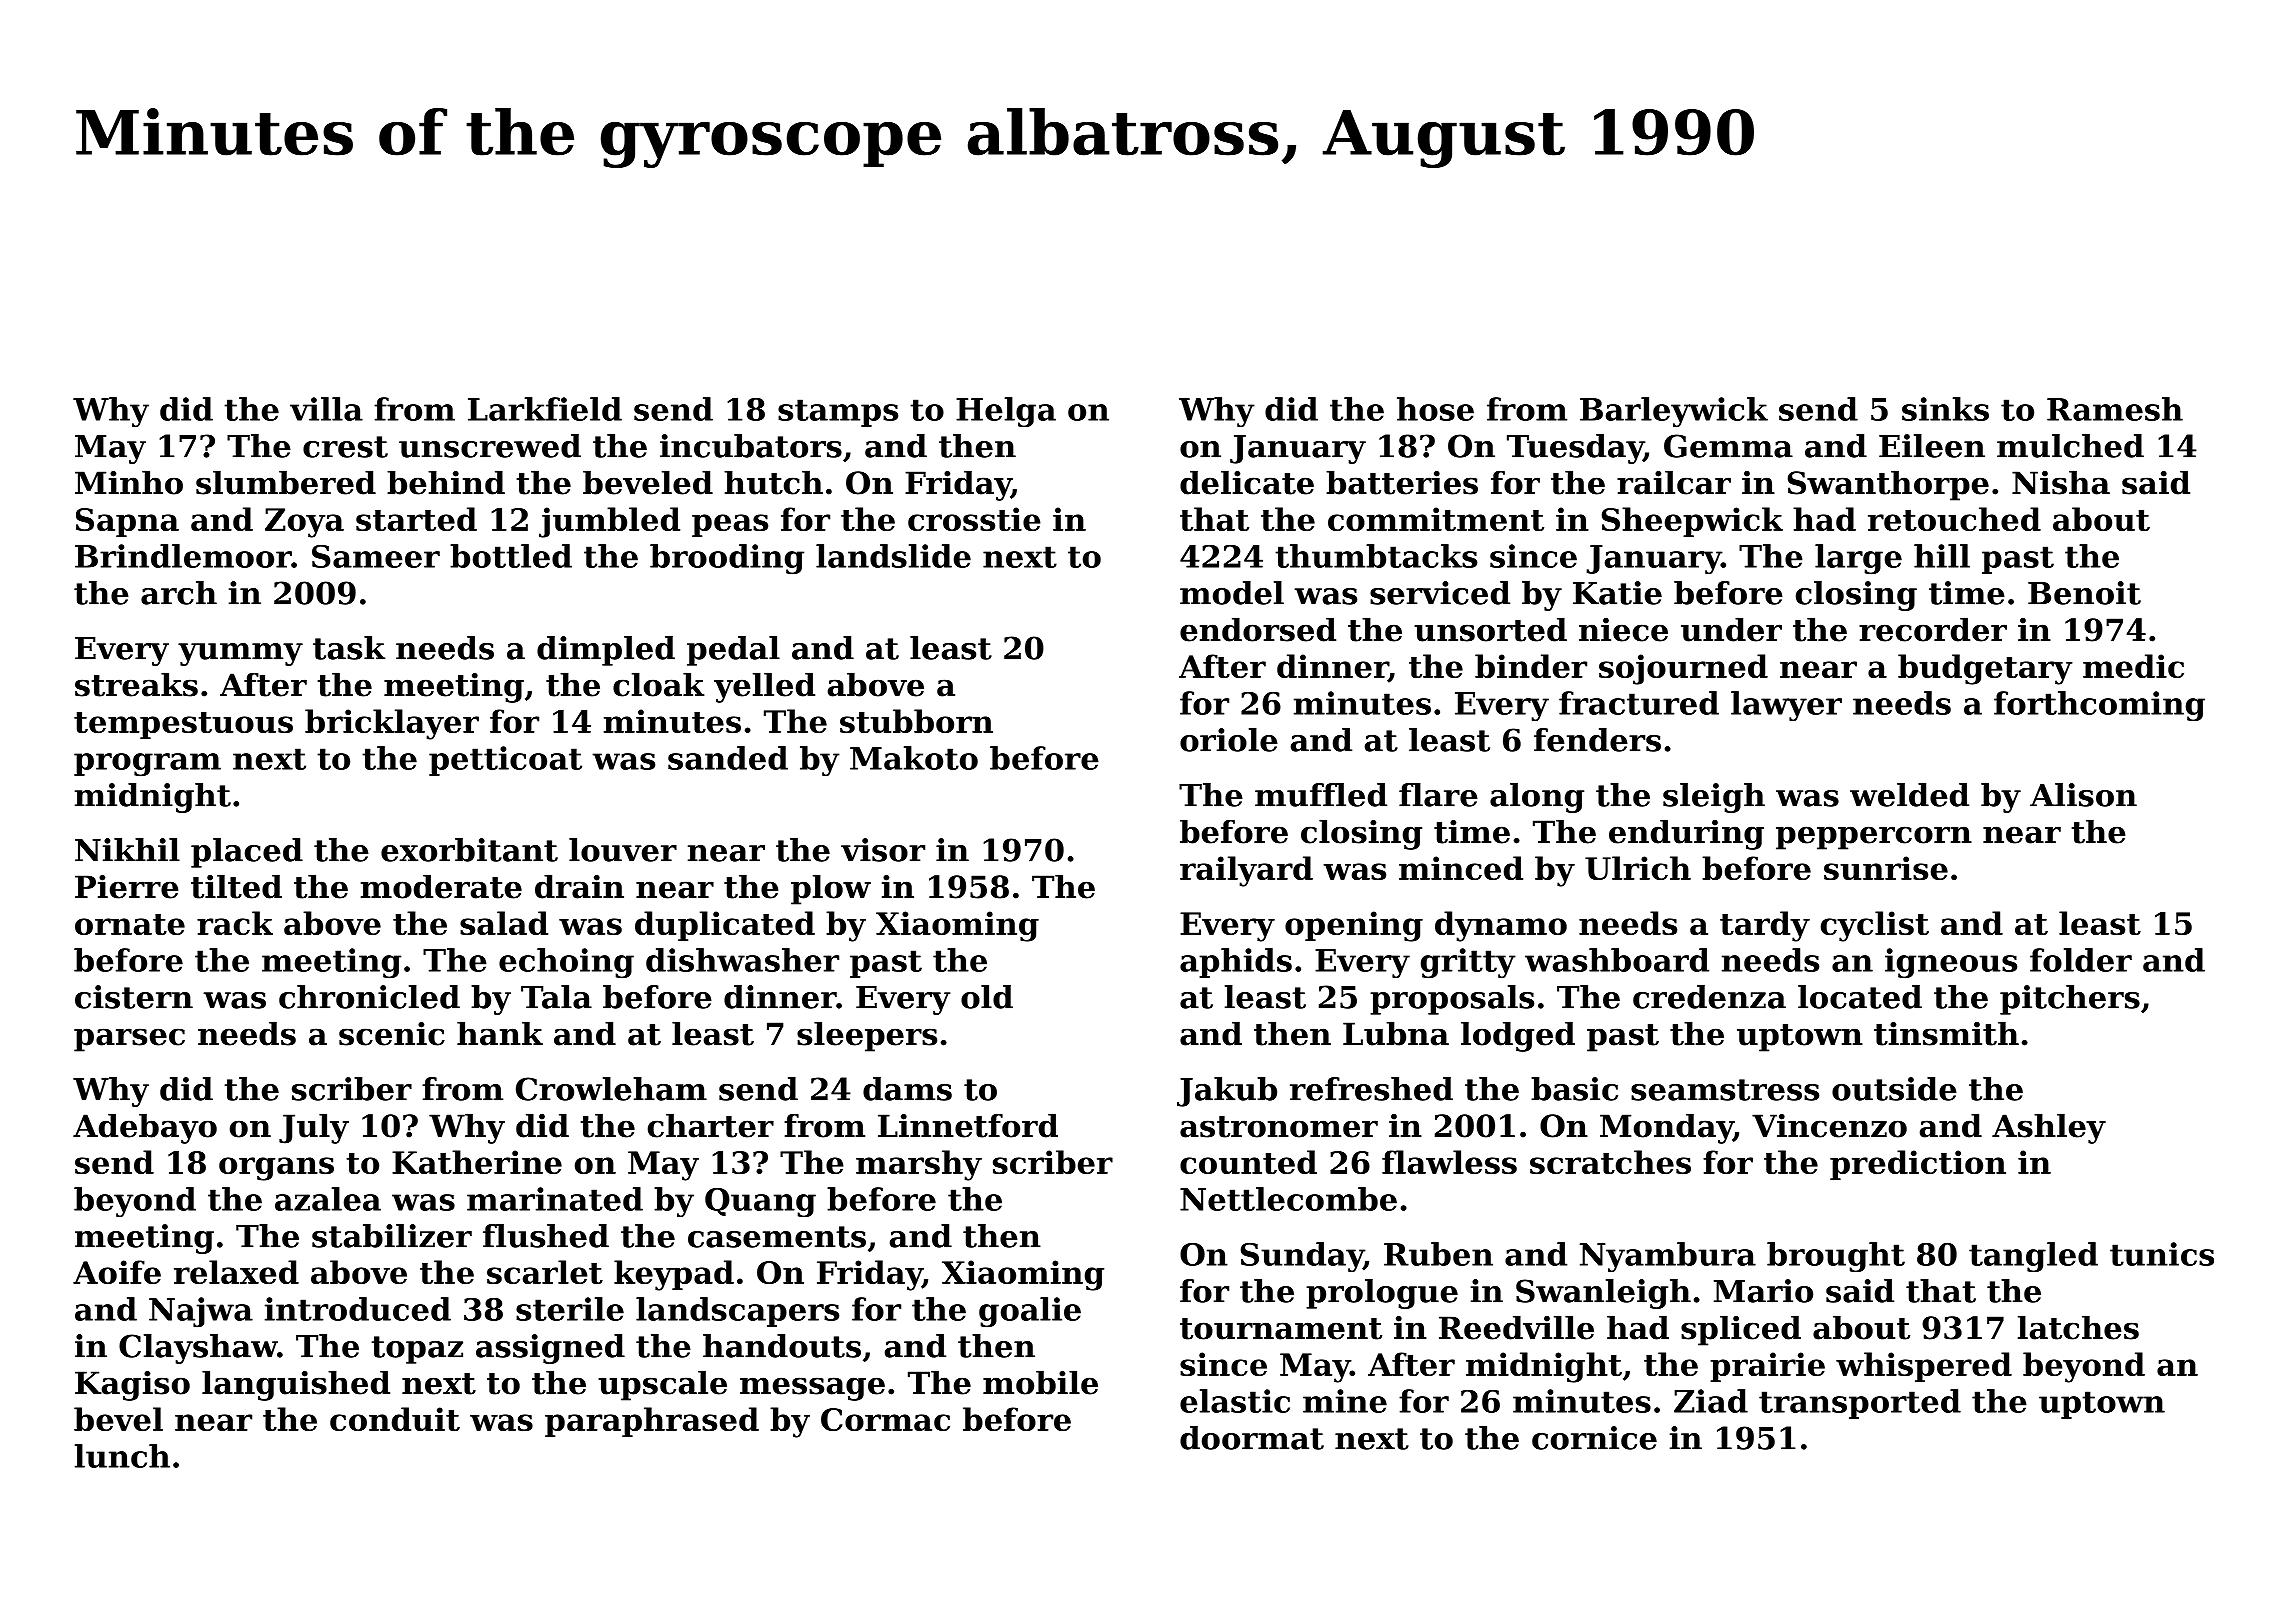 The height and width of the document is (1620, 2292). I want to click on outside, so click(1894, 1089).
